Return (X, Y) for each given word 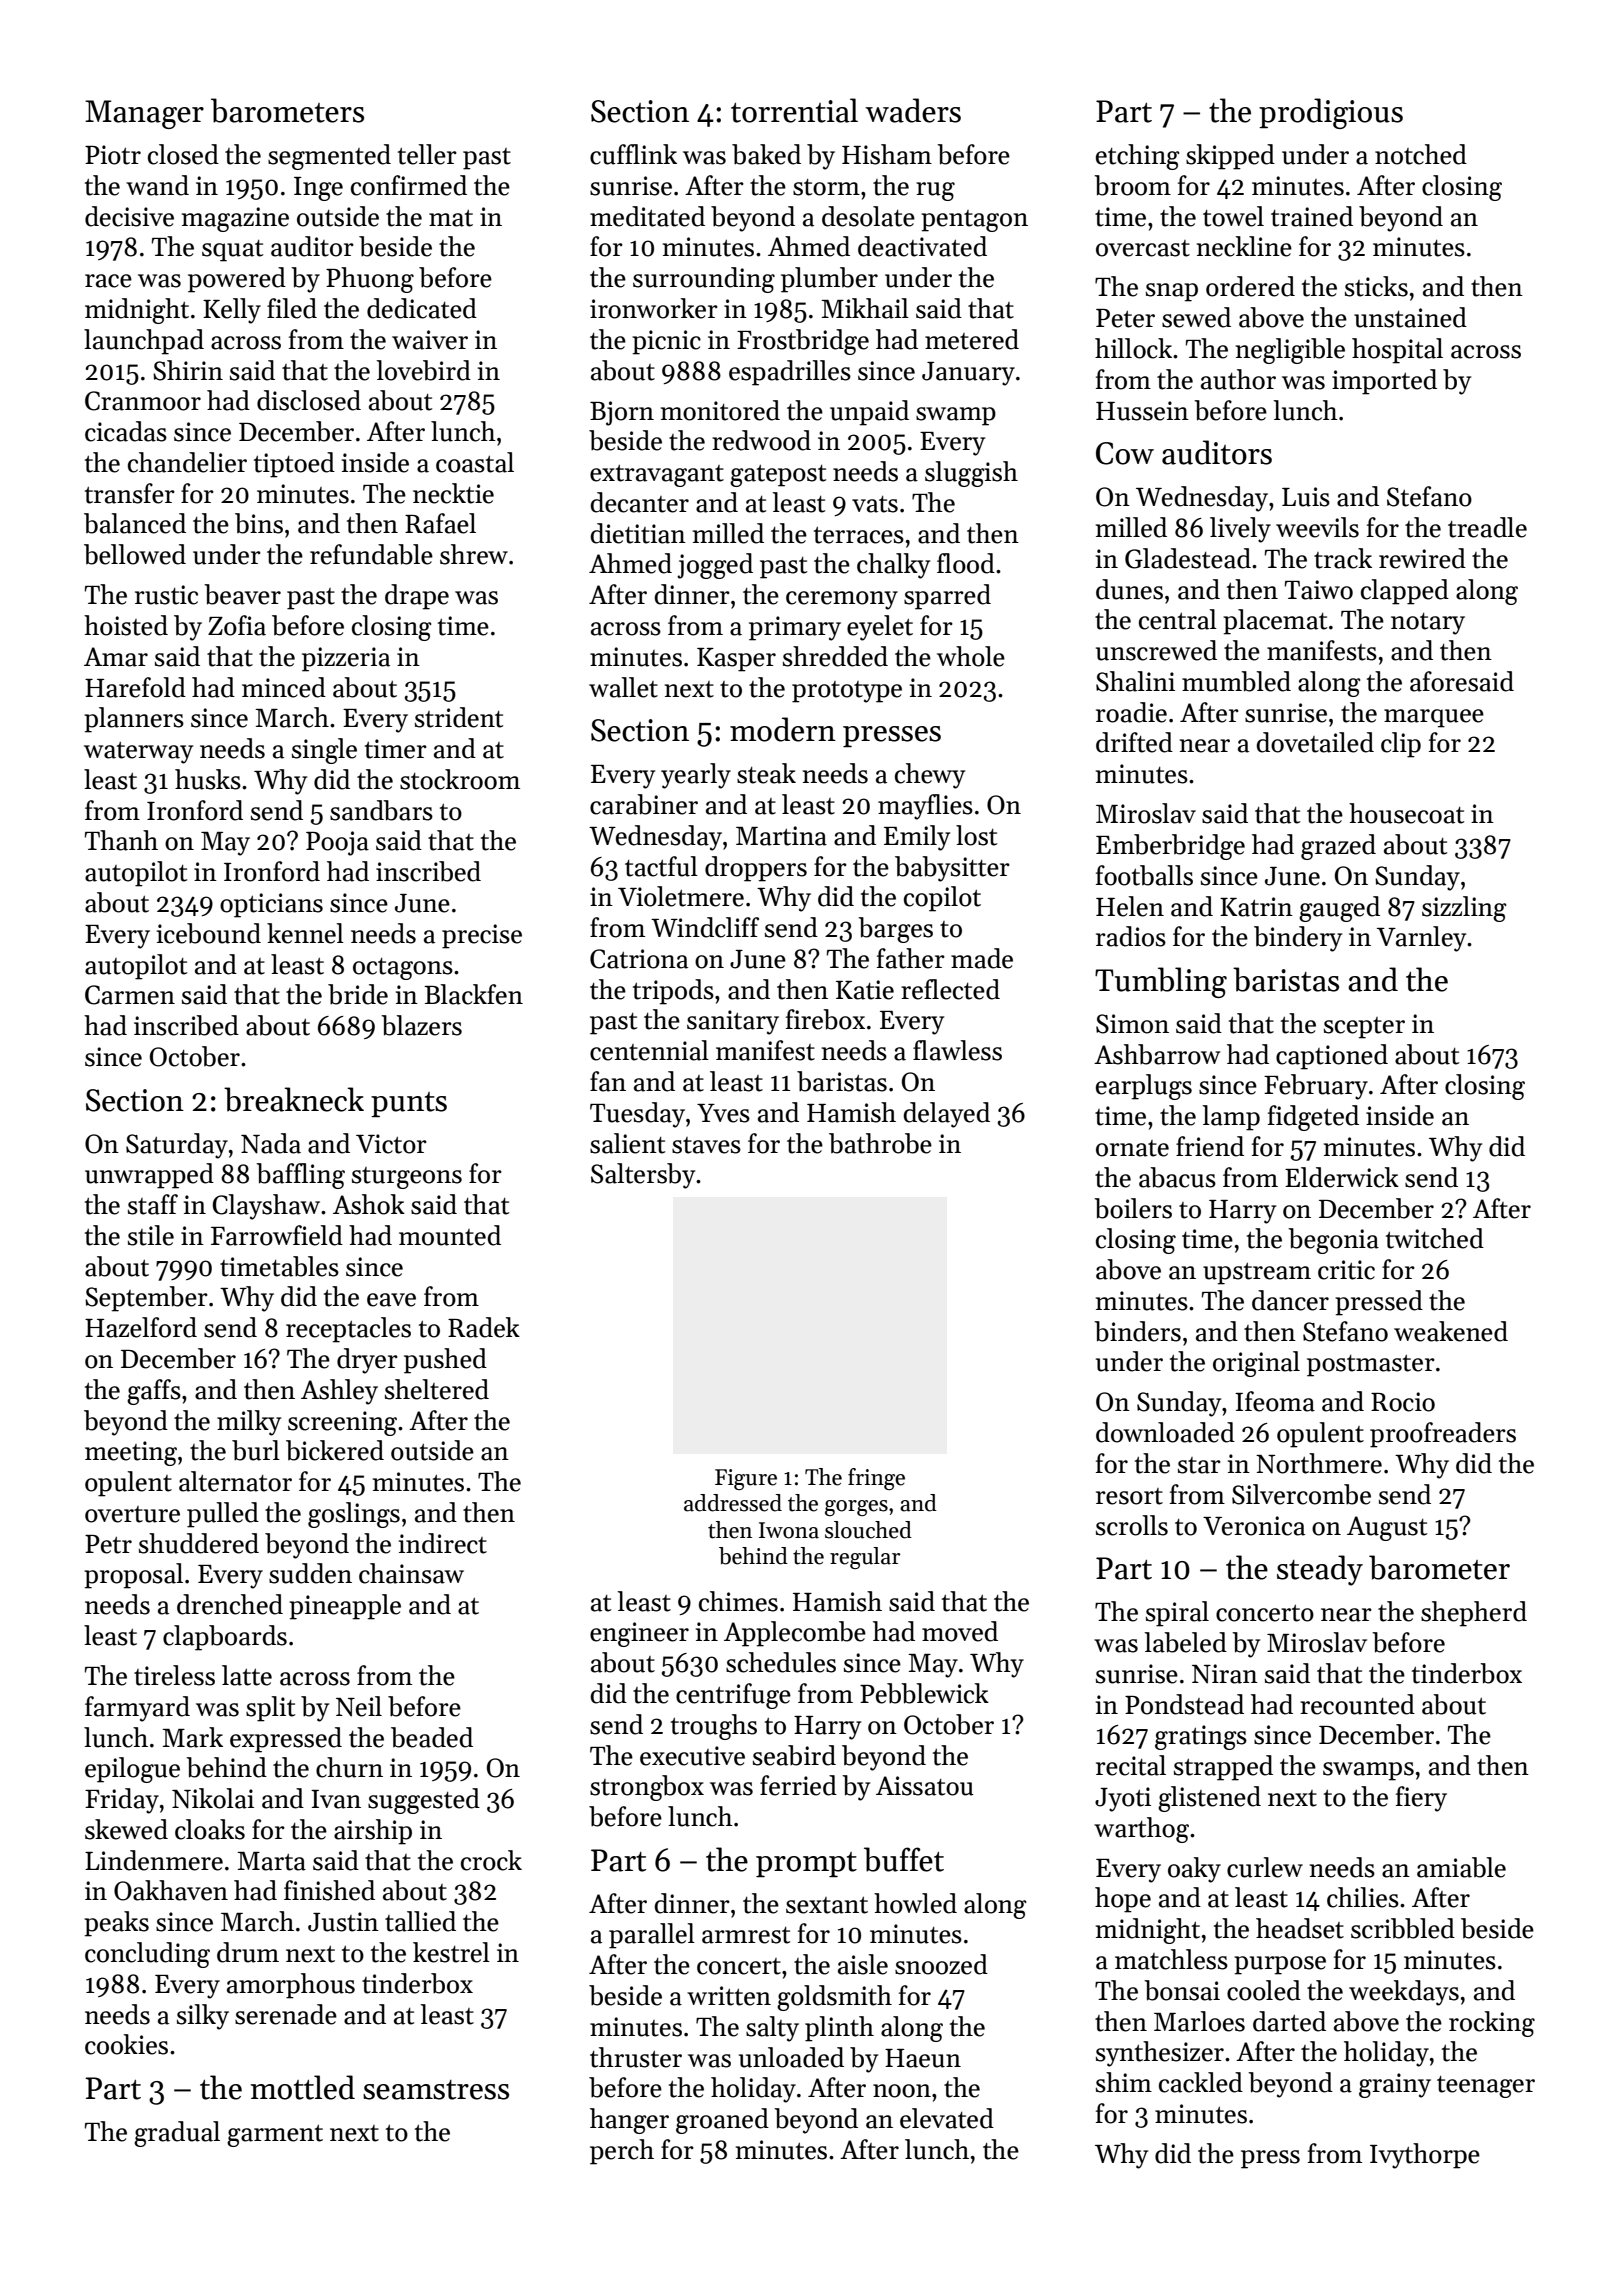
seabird (794, 1755)
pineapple (345, 1607)
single (324, 751)
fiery (1421, 1799)
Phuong (370, 280)
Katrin (1256, 907)
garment (275, 2136)
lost (976, 835)
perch (622, 2152)
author (1238, 379)
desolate (868, 216)
